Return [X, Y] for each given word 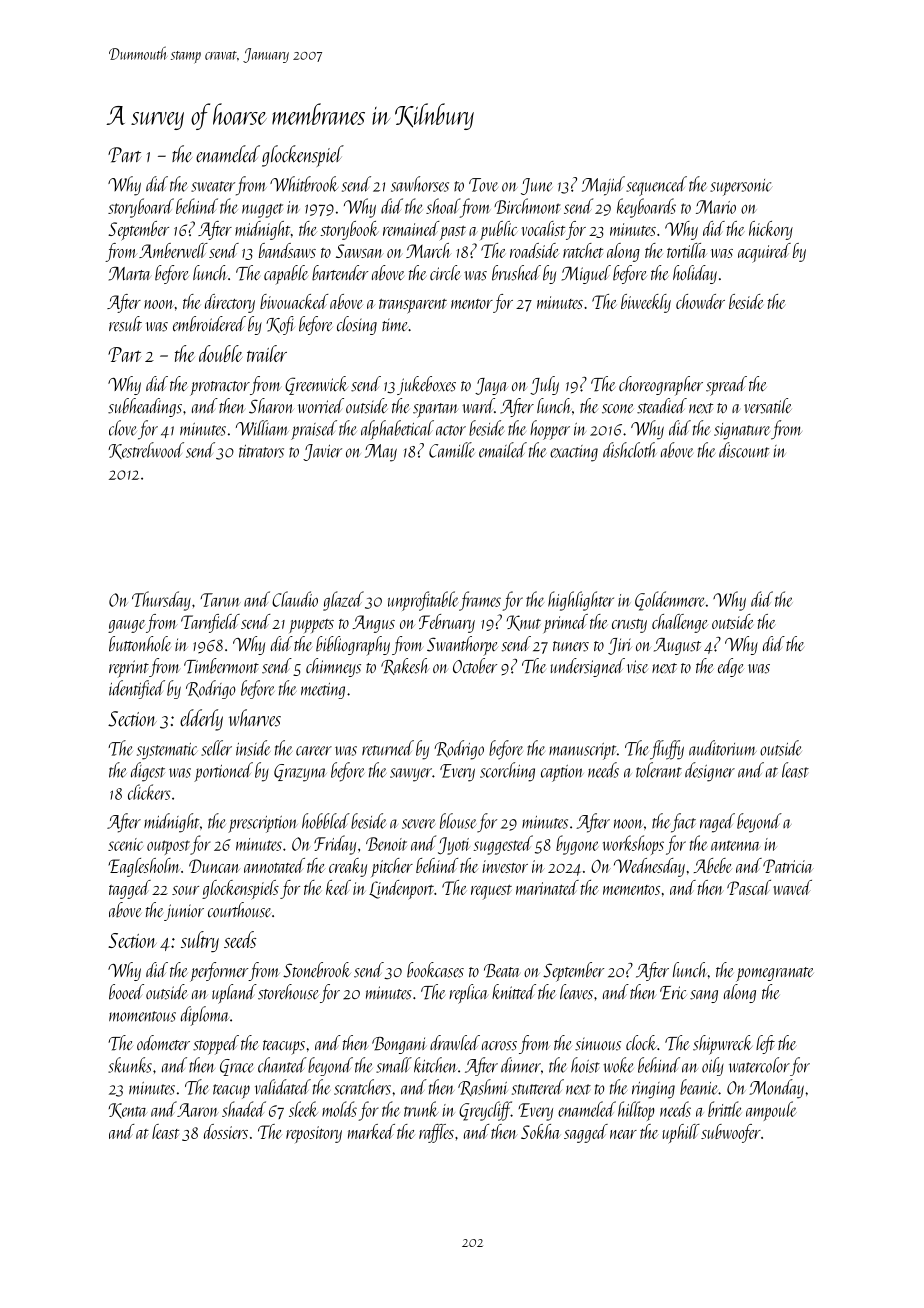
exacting [574, 453]
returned [388, 748]
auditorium [723, 748]
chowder [700, 301]
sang [704, 996]
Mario [716, 207]
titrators [261, 451]
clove [123, 428]
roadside [534, 250]
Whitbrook [304, 184]
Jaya [491, 386]
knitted [514, 992]
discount [744, 450]
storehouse [288, 992]
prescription [263, 824]
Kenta [127, 1111]
